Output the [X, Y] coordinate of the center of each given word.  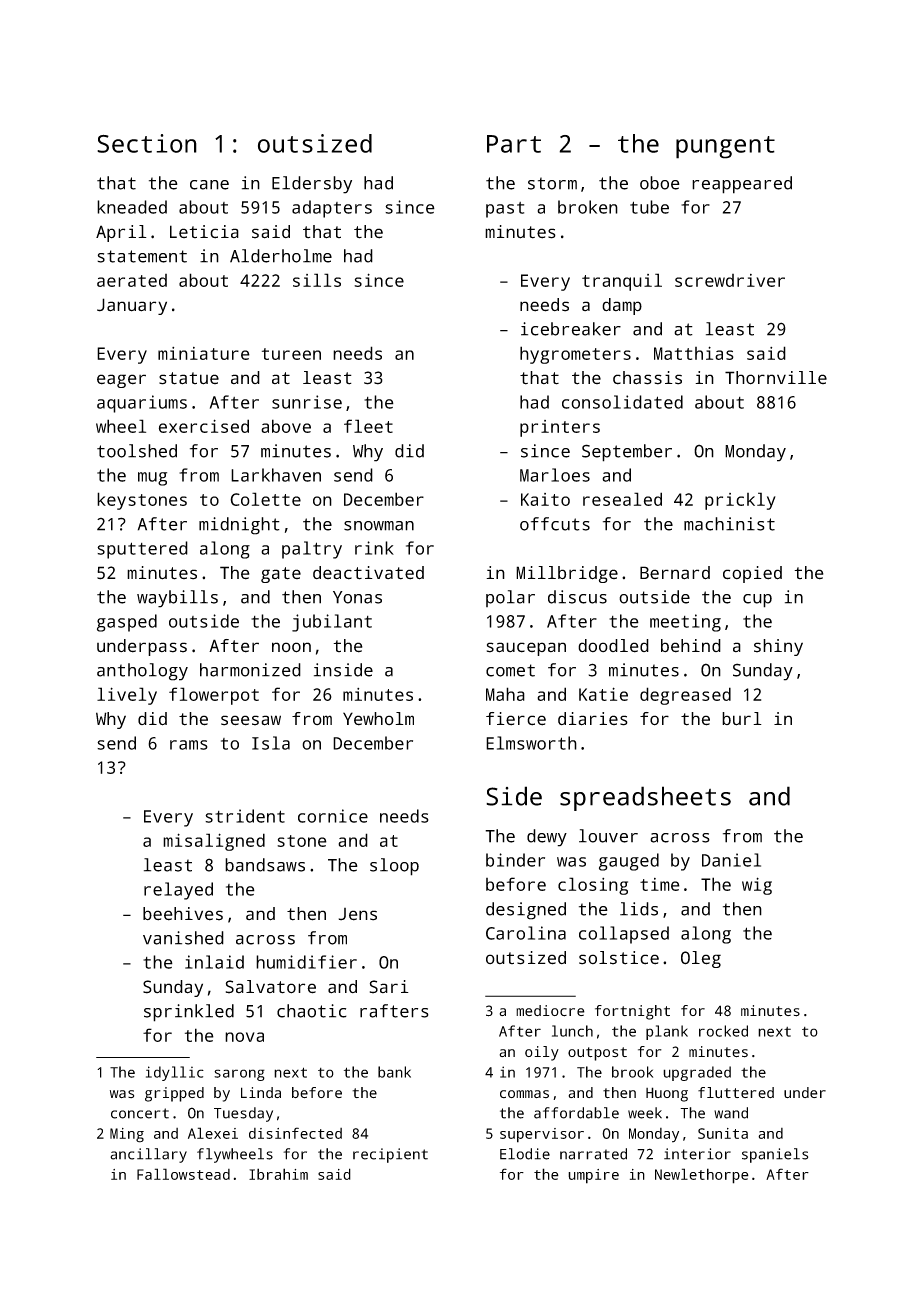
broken [588, 207]
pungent [725, 147]
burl [742, 719]
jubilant [332, 623]
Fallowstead [183, 1174]
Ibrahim [278, 1174]
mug [152, 479]
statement [142, 256]
